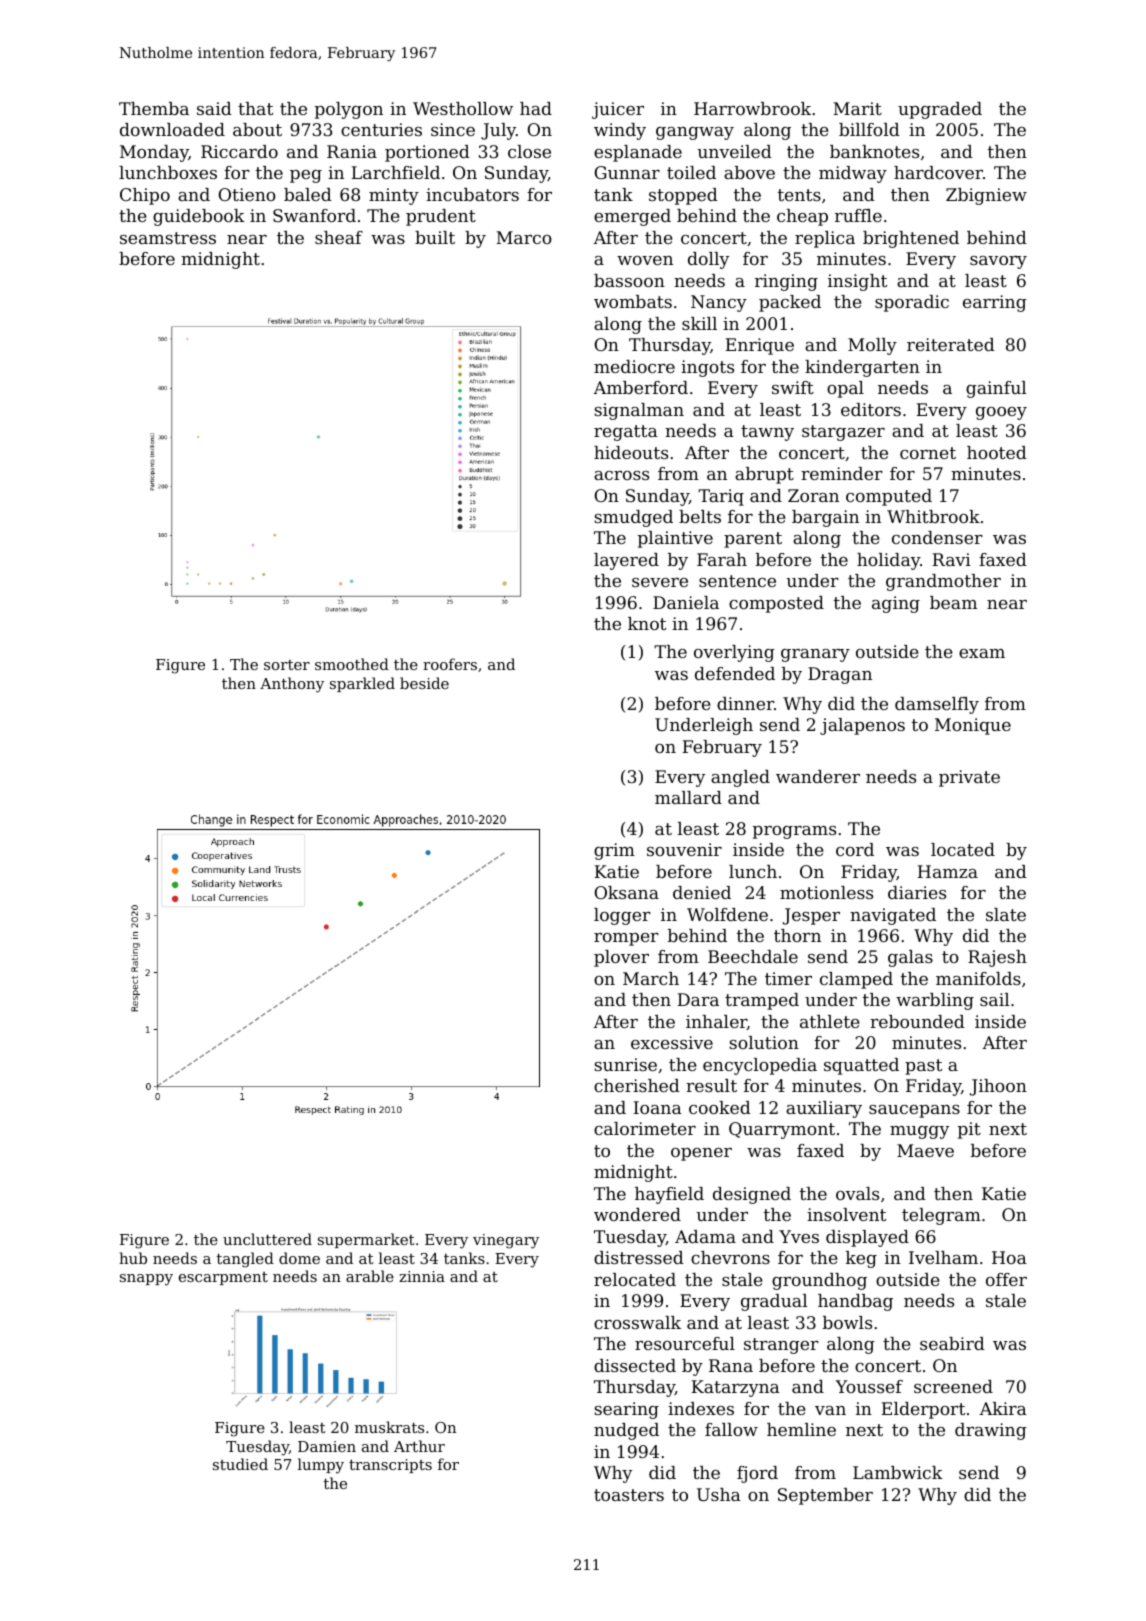 The image size is (1146, 1621). Describe the element at coordinates (818, 776) in the screenshot. I see `wanderer` at that location.
